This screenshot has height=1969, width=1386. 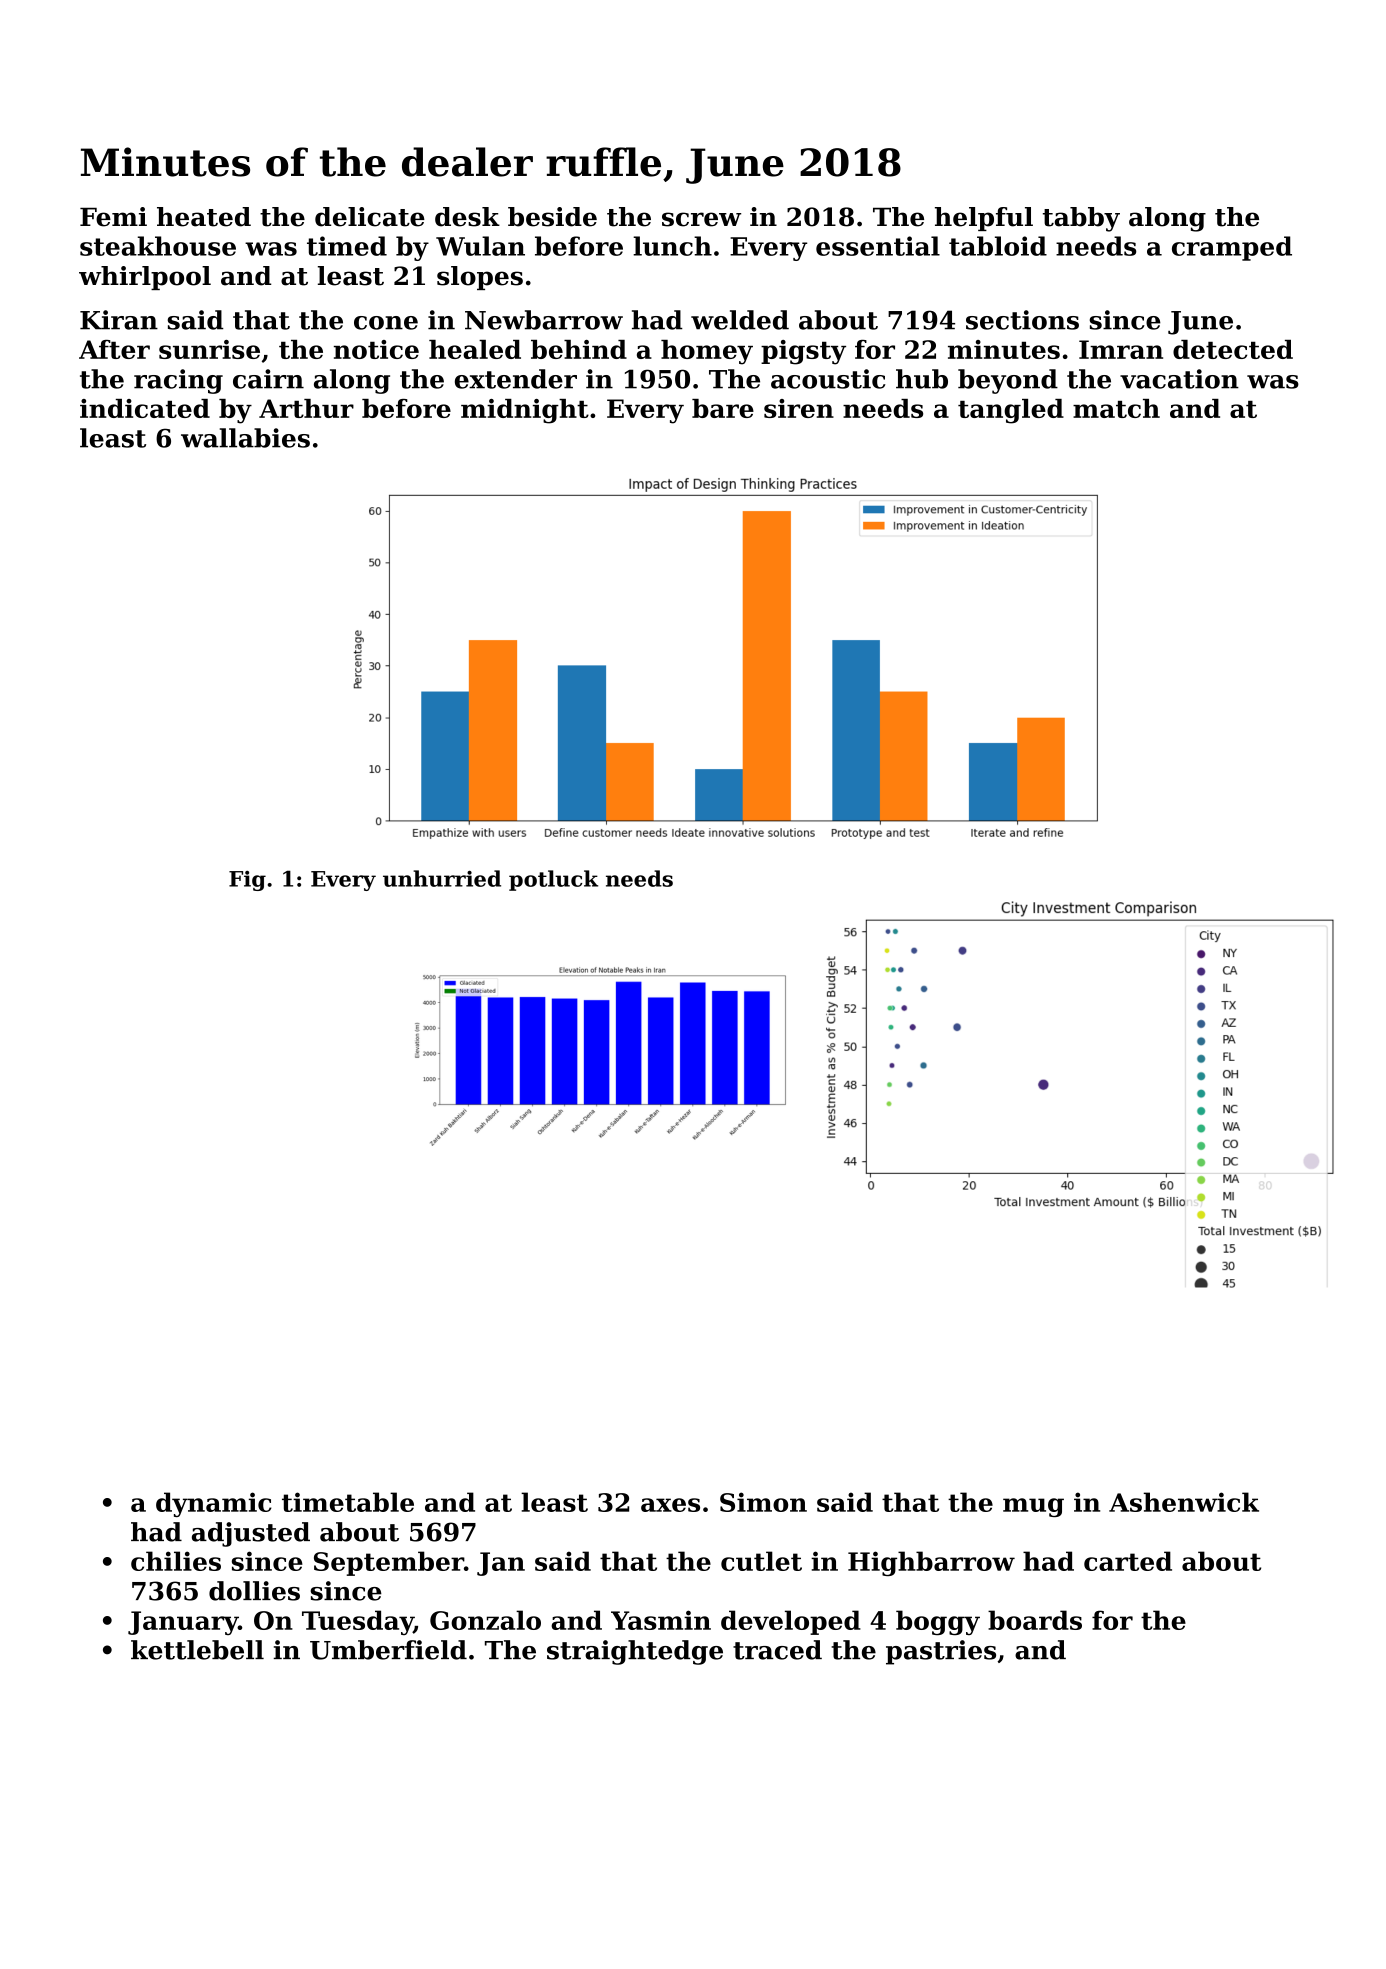 What do you see at coordinates (1116, 408) in the screenshot?
I see `match` at bounding box center [1116, 408].
